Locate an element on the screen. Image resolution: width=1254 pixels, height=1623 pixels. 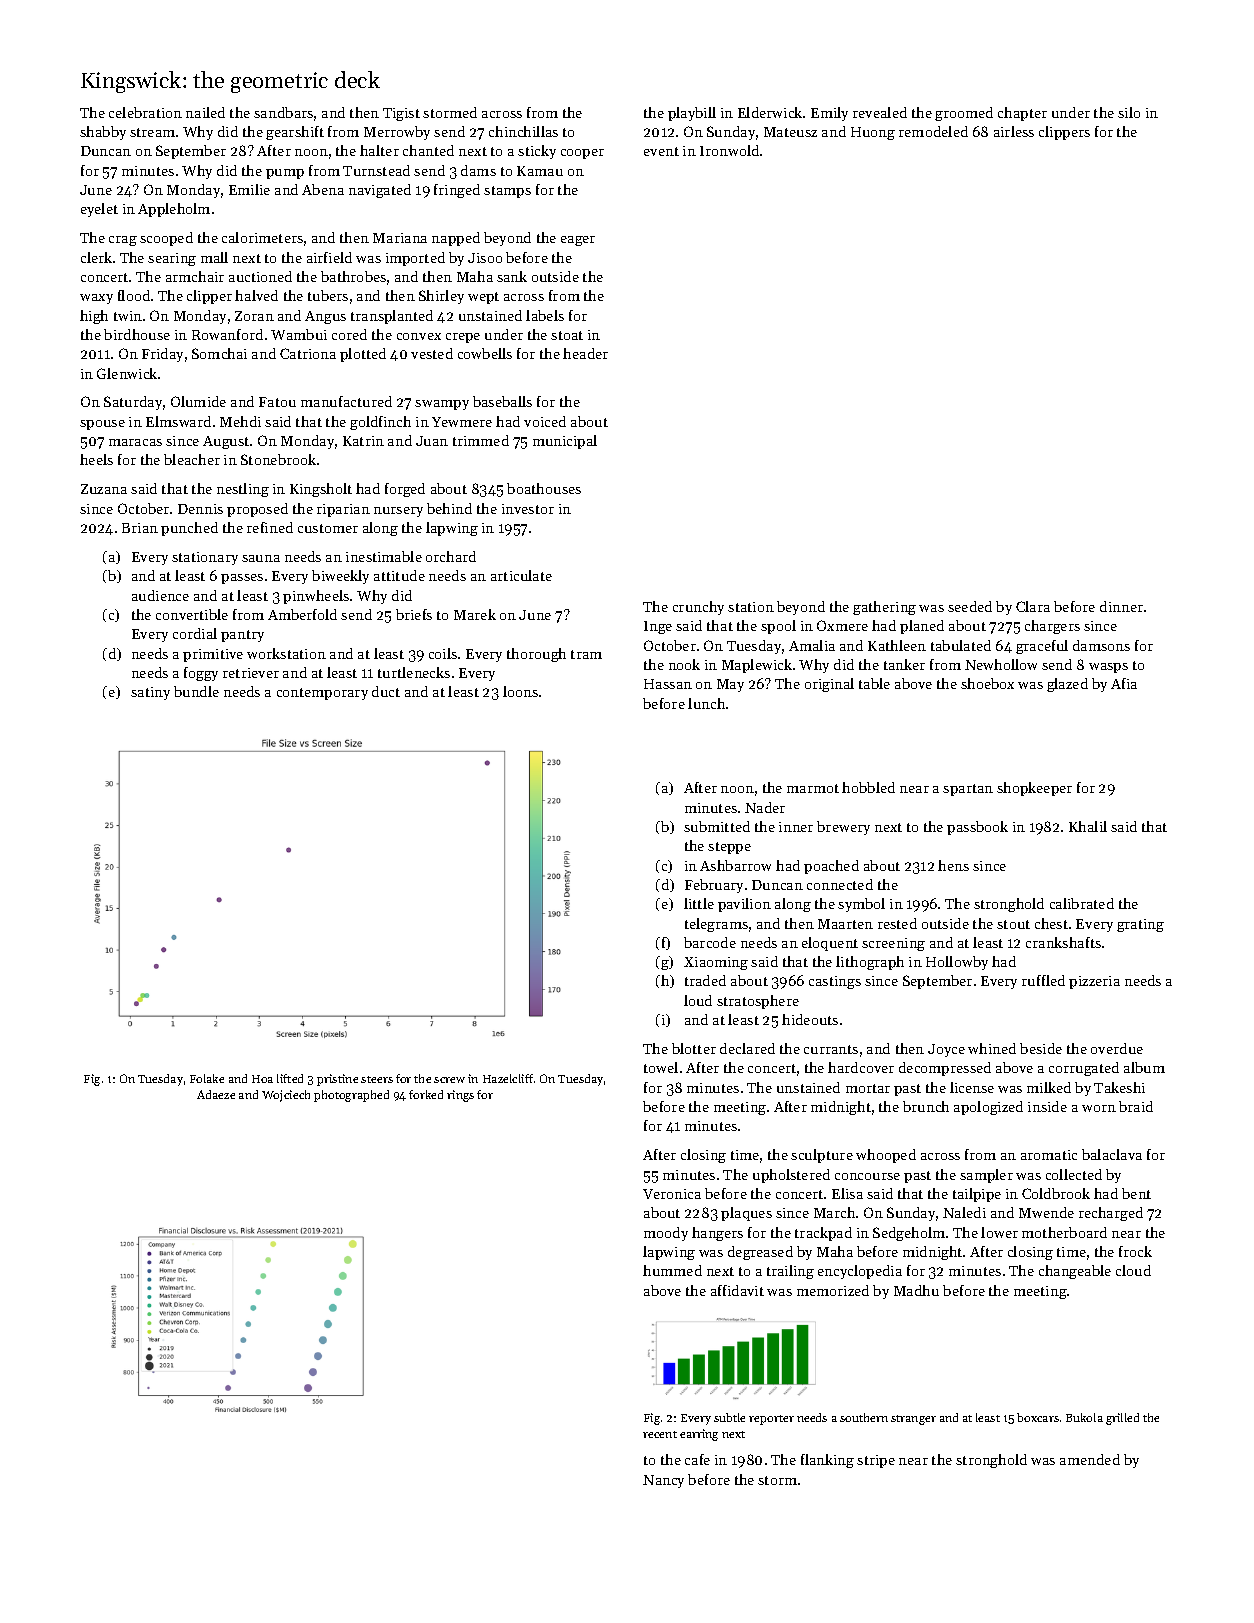
stoat is located at coordinates (567, 335).
